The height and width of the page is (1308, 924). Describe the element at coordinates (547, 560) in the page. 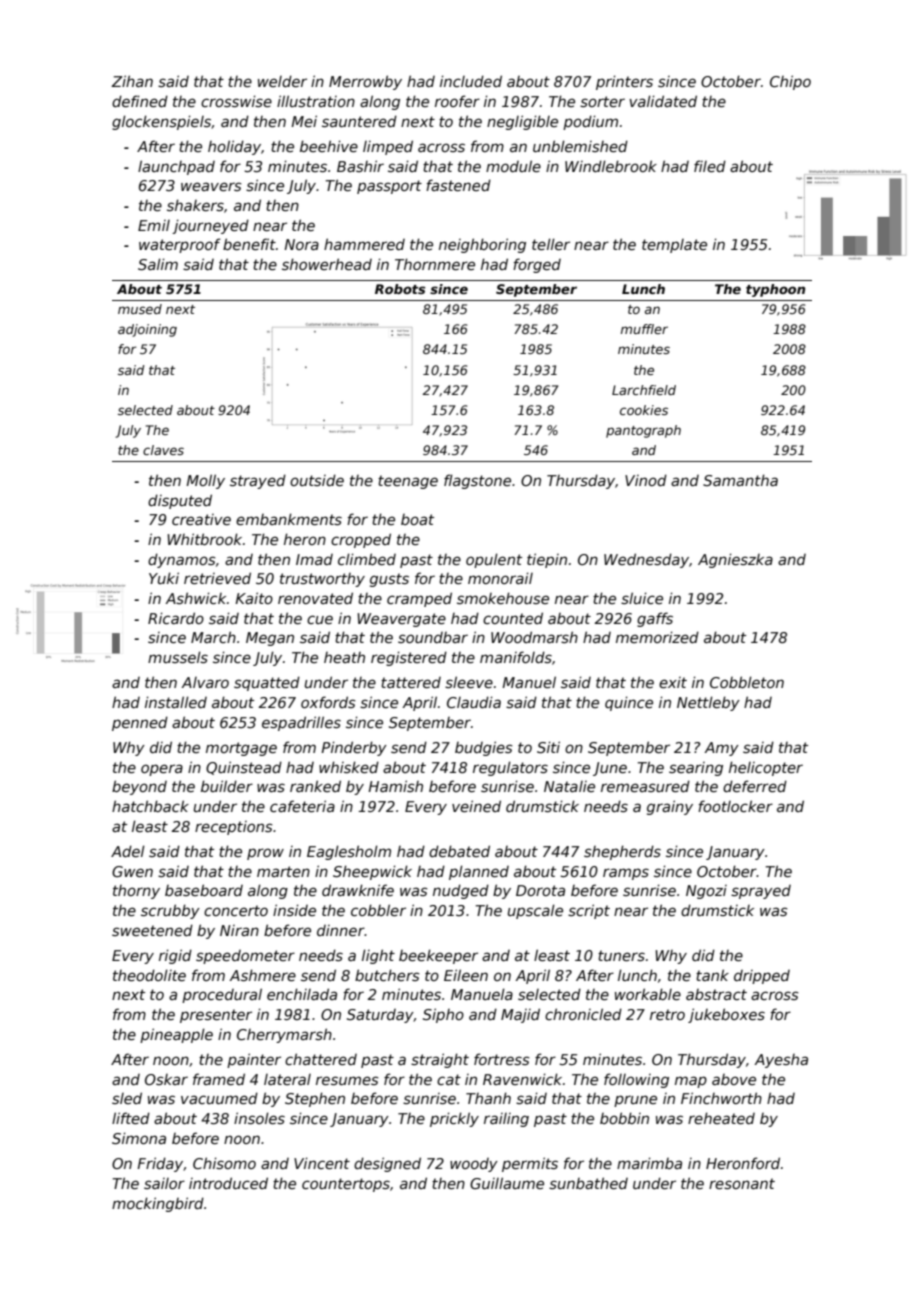

I see `tiepin` at that location.
